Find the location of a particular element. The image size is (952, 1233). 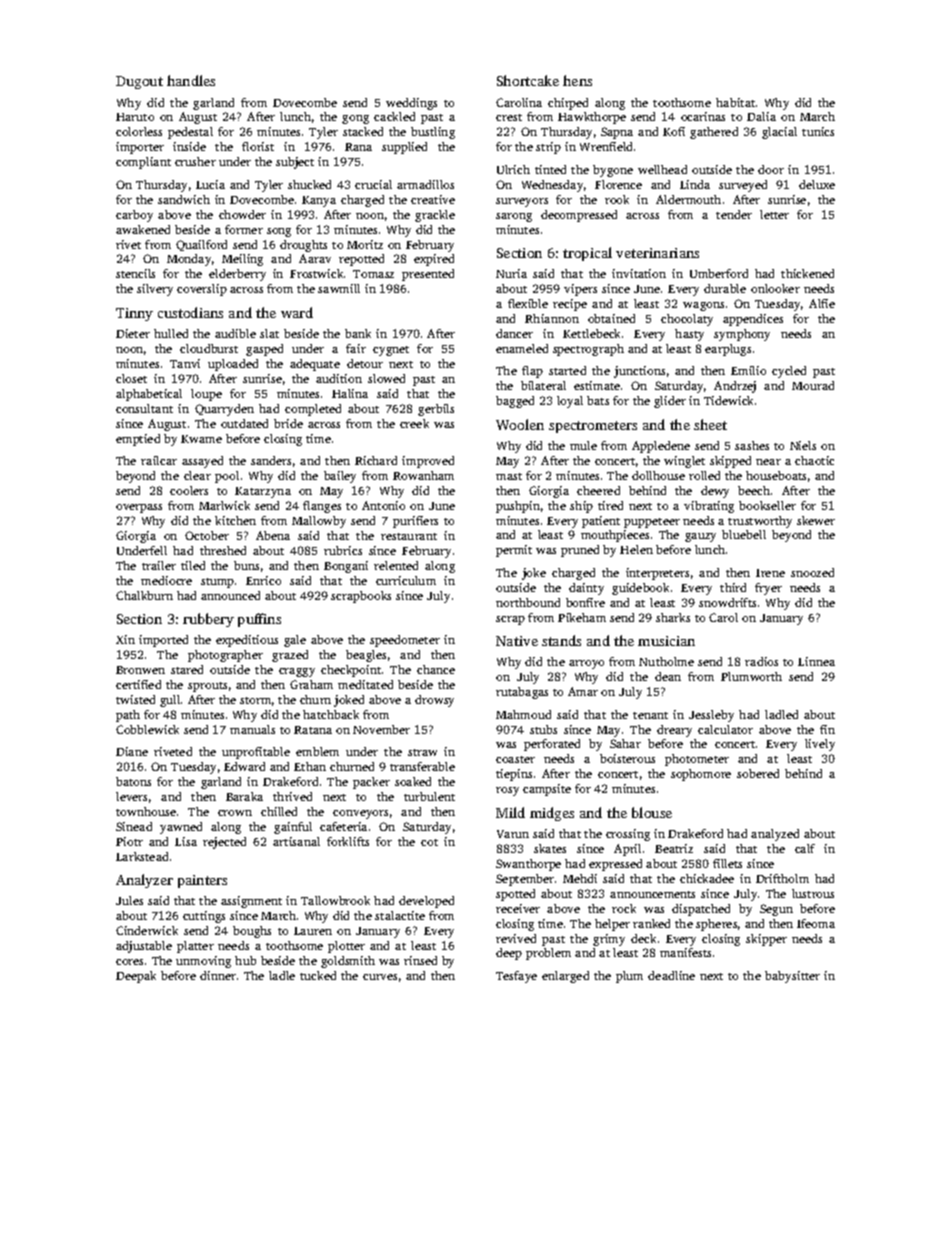

path is located at coordinates (128, 716).
